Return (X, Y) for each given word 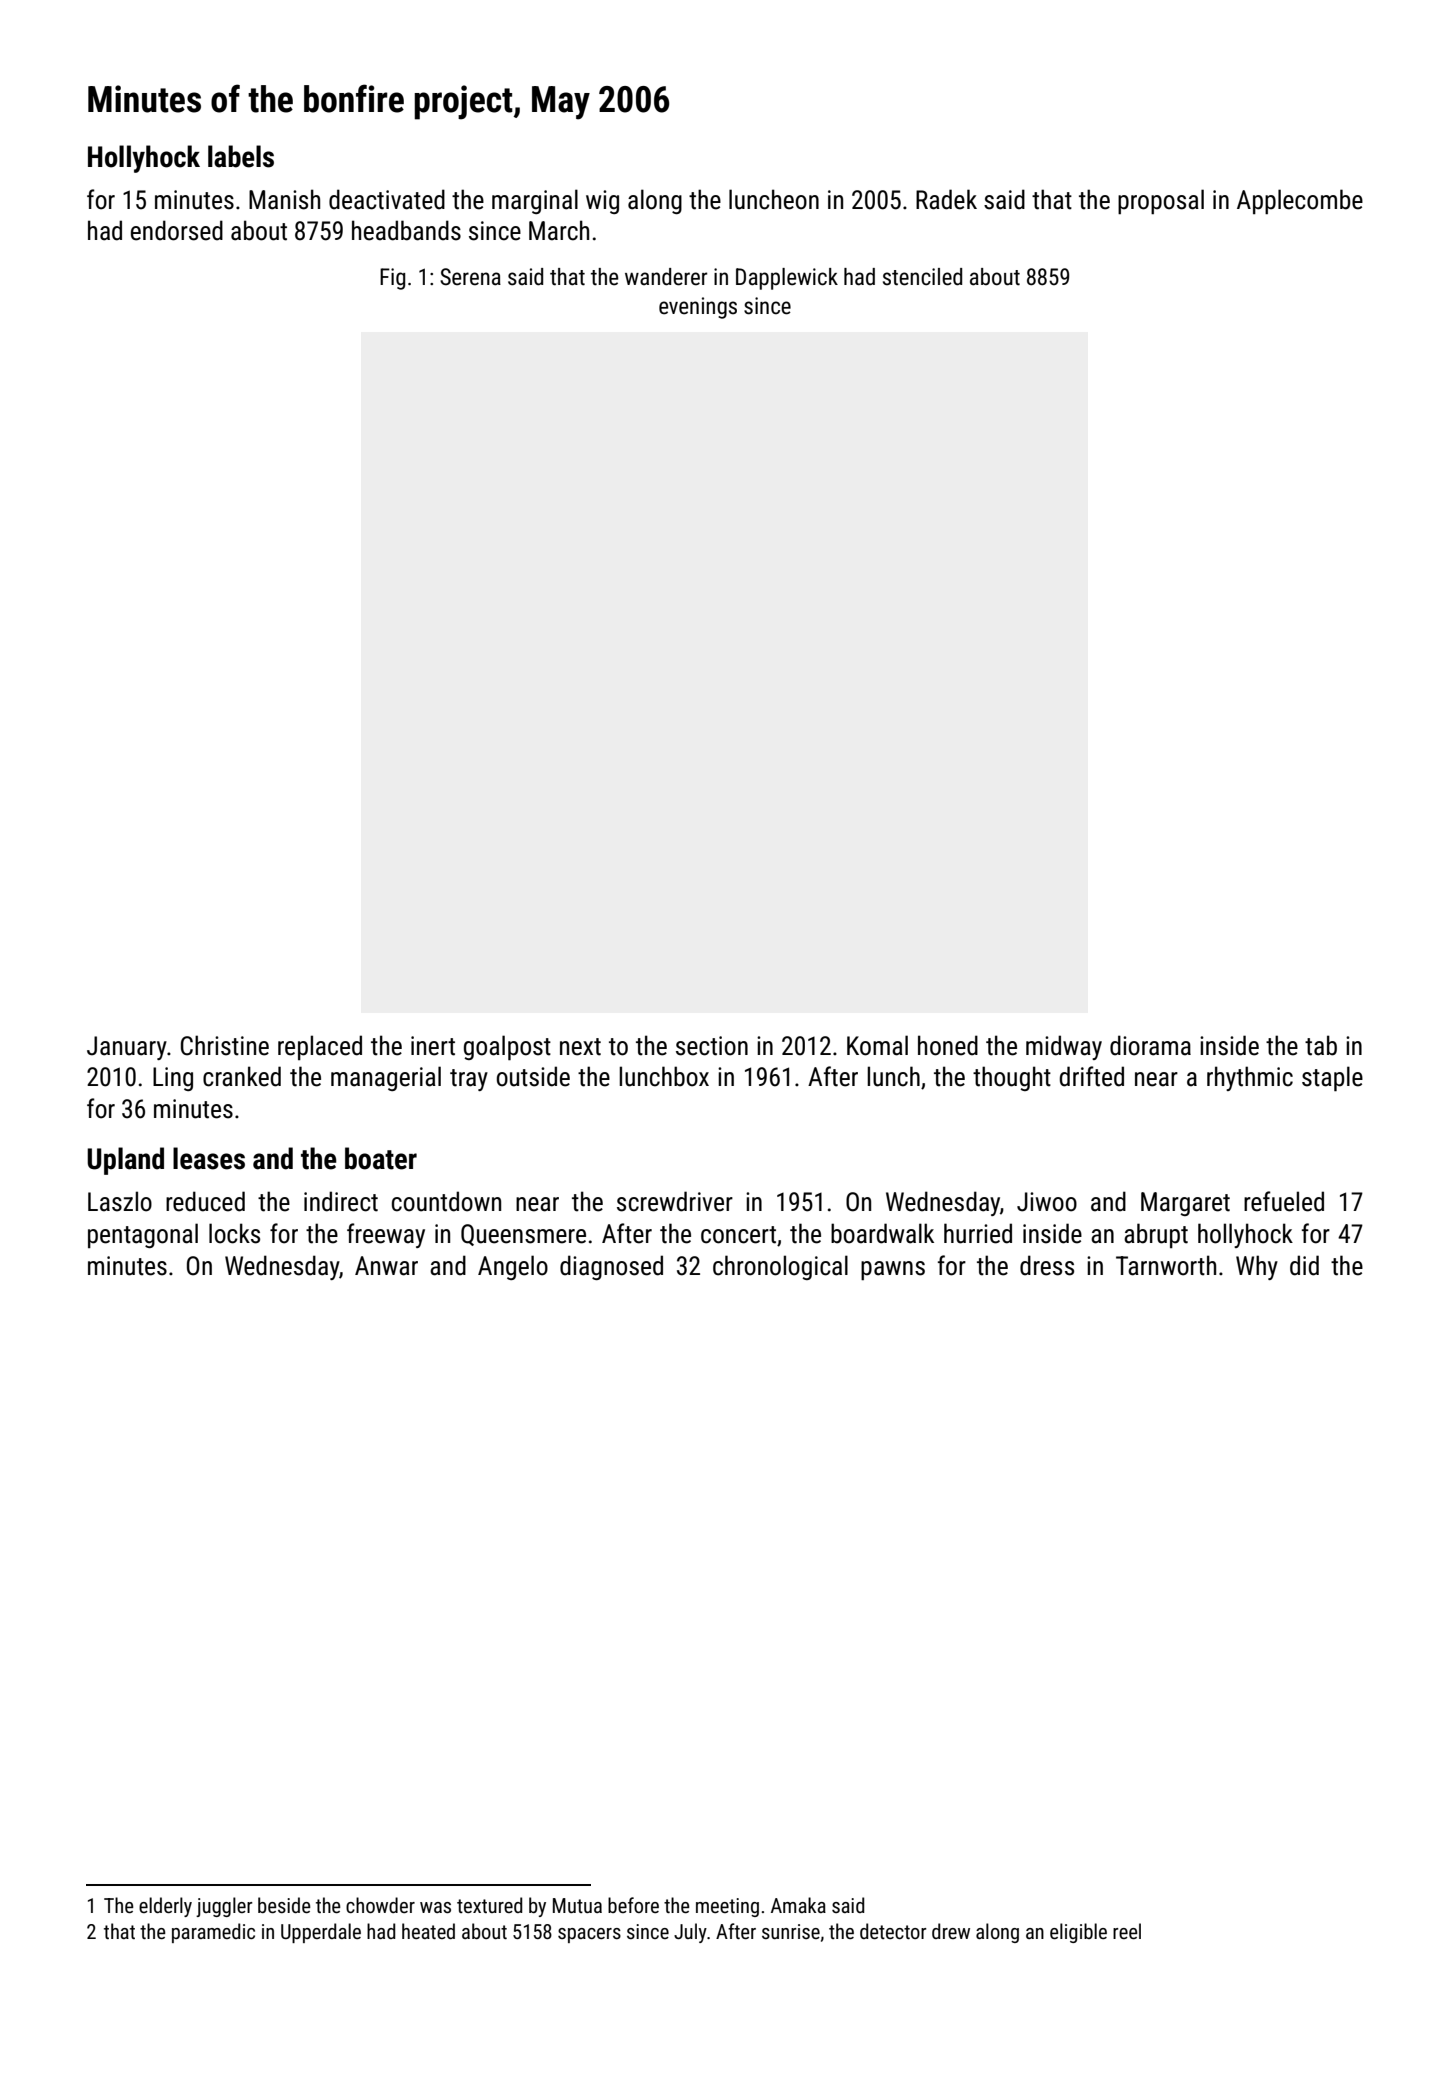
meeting (727, 1907)
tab (1321, 1045)
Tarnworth (1166, 1265)
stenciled (922, 277)
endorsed (177, 230)
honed (948, 1045)
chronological (780, 1267)
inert (433, 1046)
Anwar (386, 1266)
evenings (698, 308)
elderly (165, 1907)
